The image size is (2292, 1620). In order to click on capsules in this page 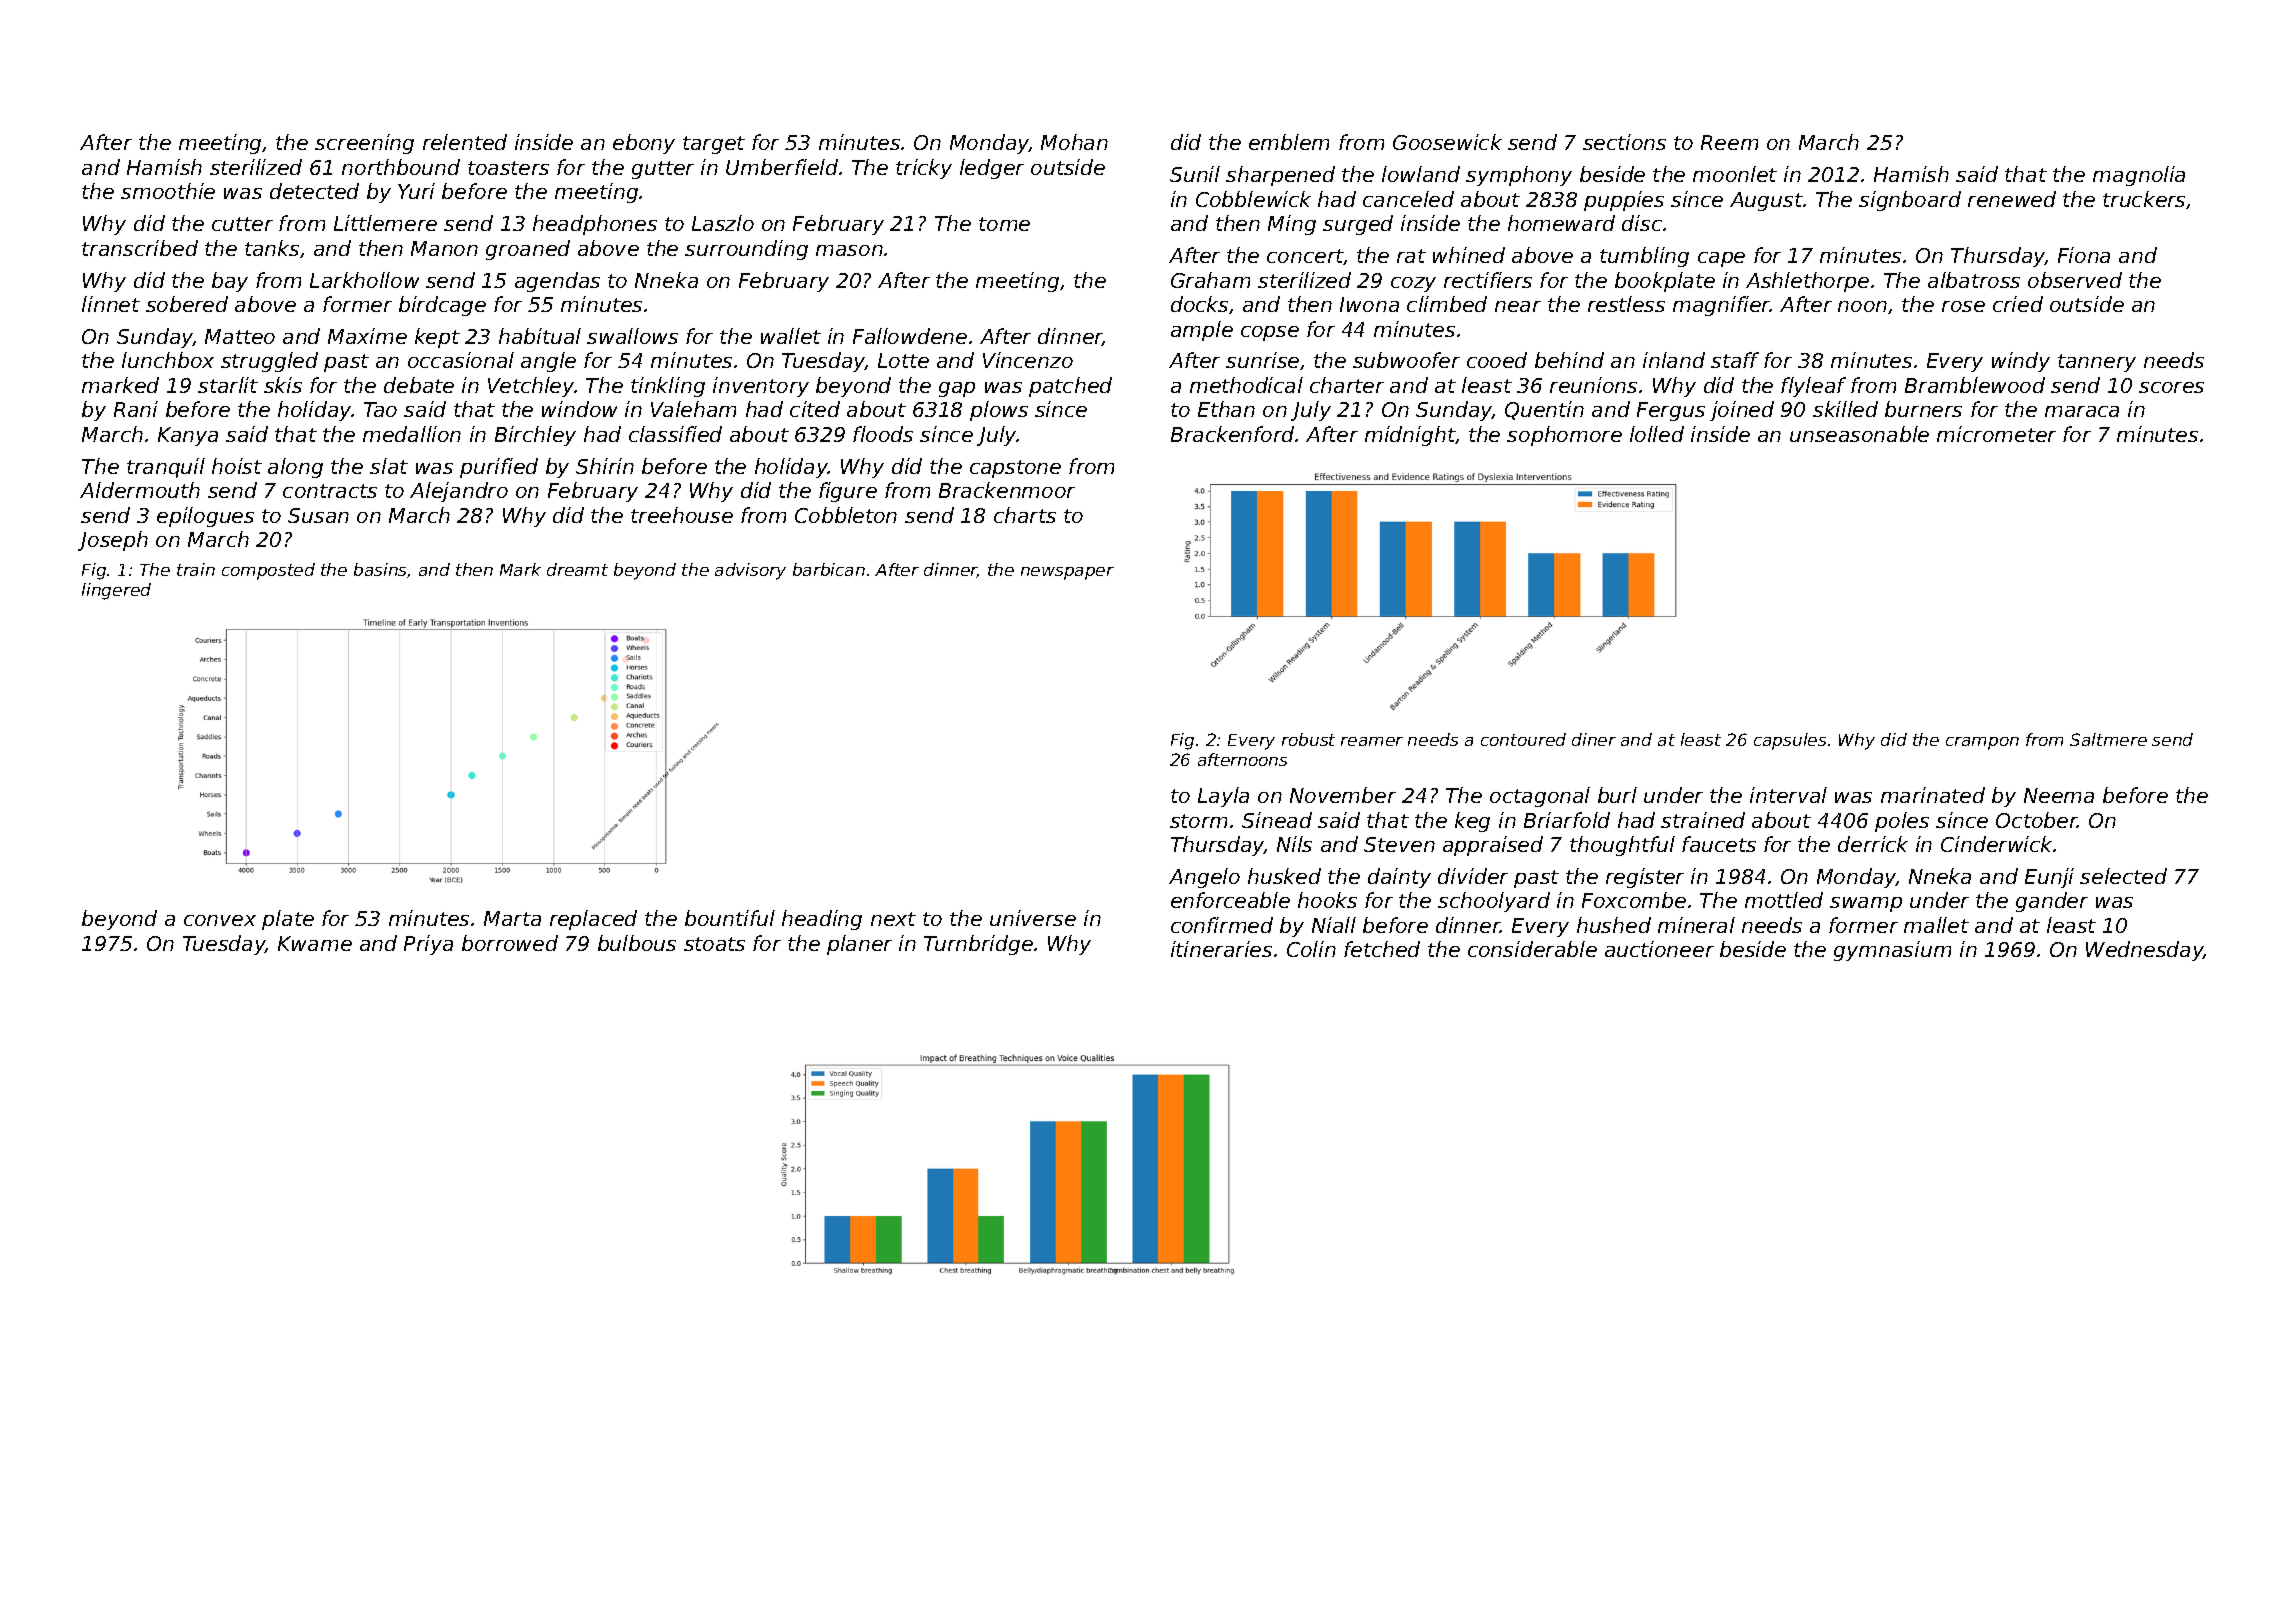, I will do `click(1790, 741)`.
